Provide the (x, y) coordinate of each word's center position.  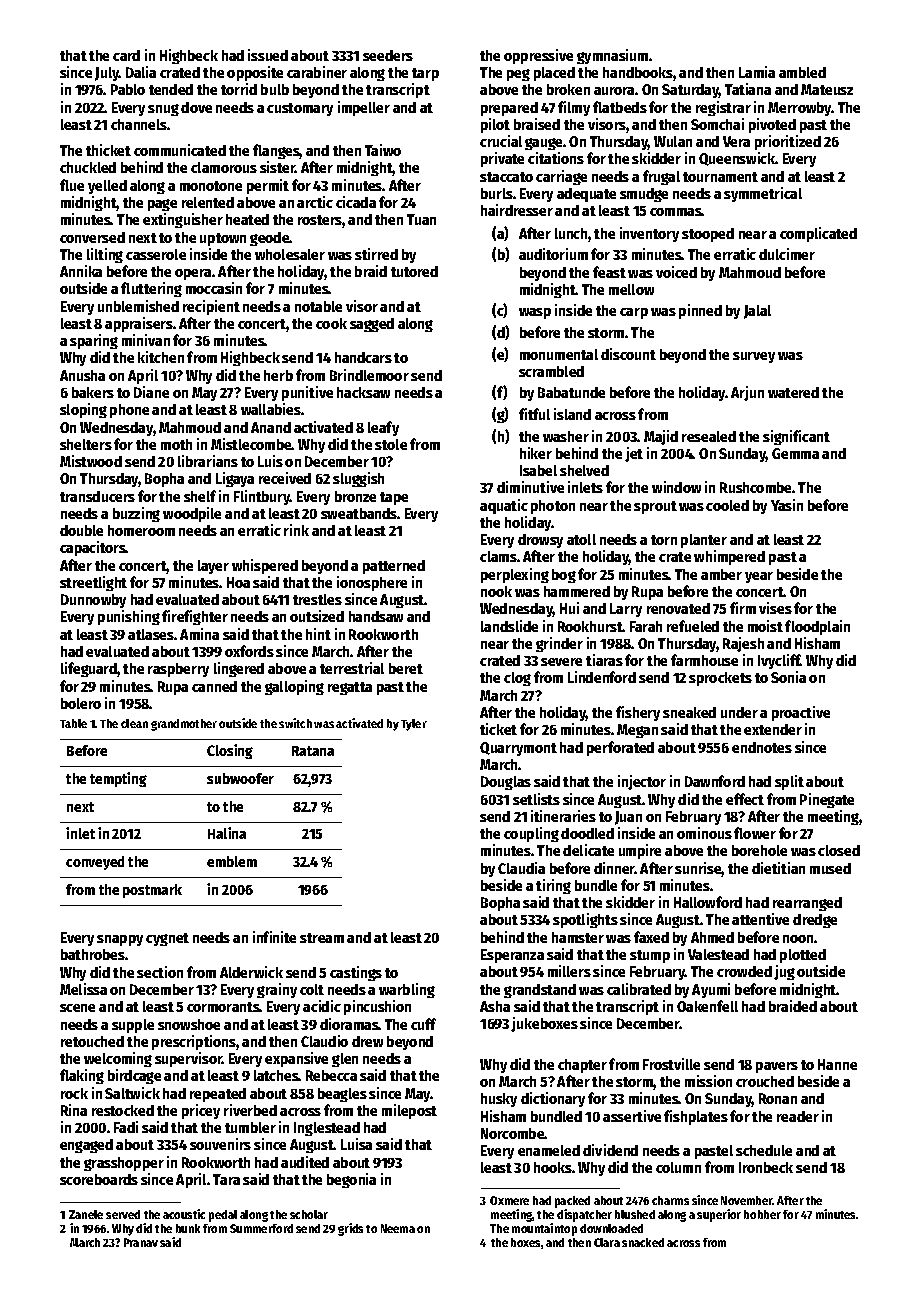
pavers (777, 1067)
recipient (211, 307)
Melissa (83, 989)
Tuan (421, 219)
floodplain (817, 627)
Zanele (86, 1214)
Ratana (313, 751)
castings (356, 973)
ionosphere (372, 583)
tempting (118, 779)
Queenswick (737, 159)
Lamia (757, 72)
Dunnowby (93, 601)
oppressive (538, 56)
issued (268, 55)
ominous (704, 833)
